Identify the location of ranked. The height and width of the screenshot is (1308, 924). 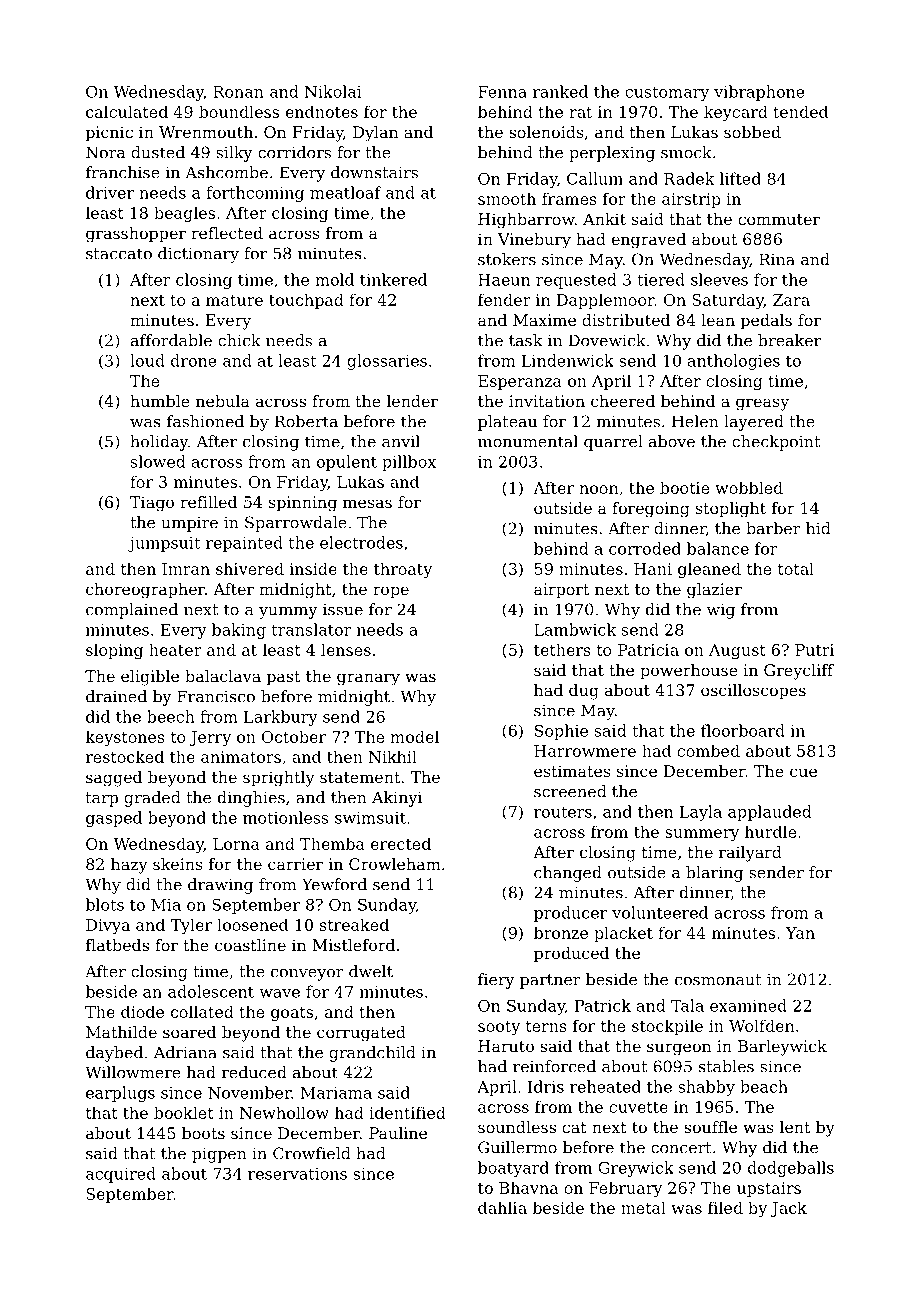
(560, 91).
